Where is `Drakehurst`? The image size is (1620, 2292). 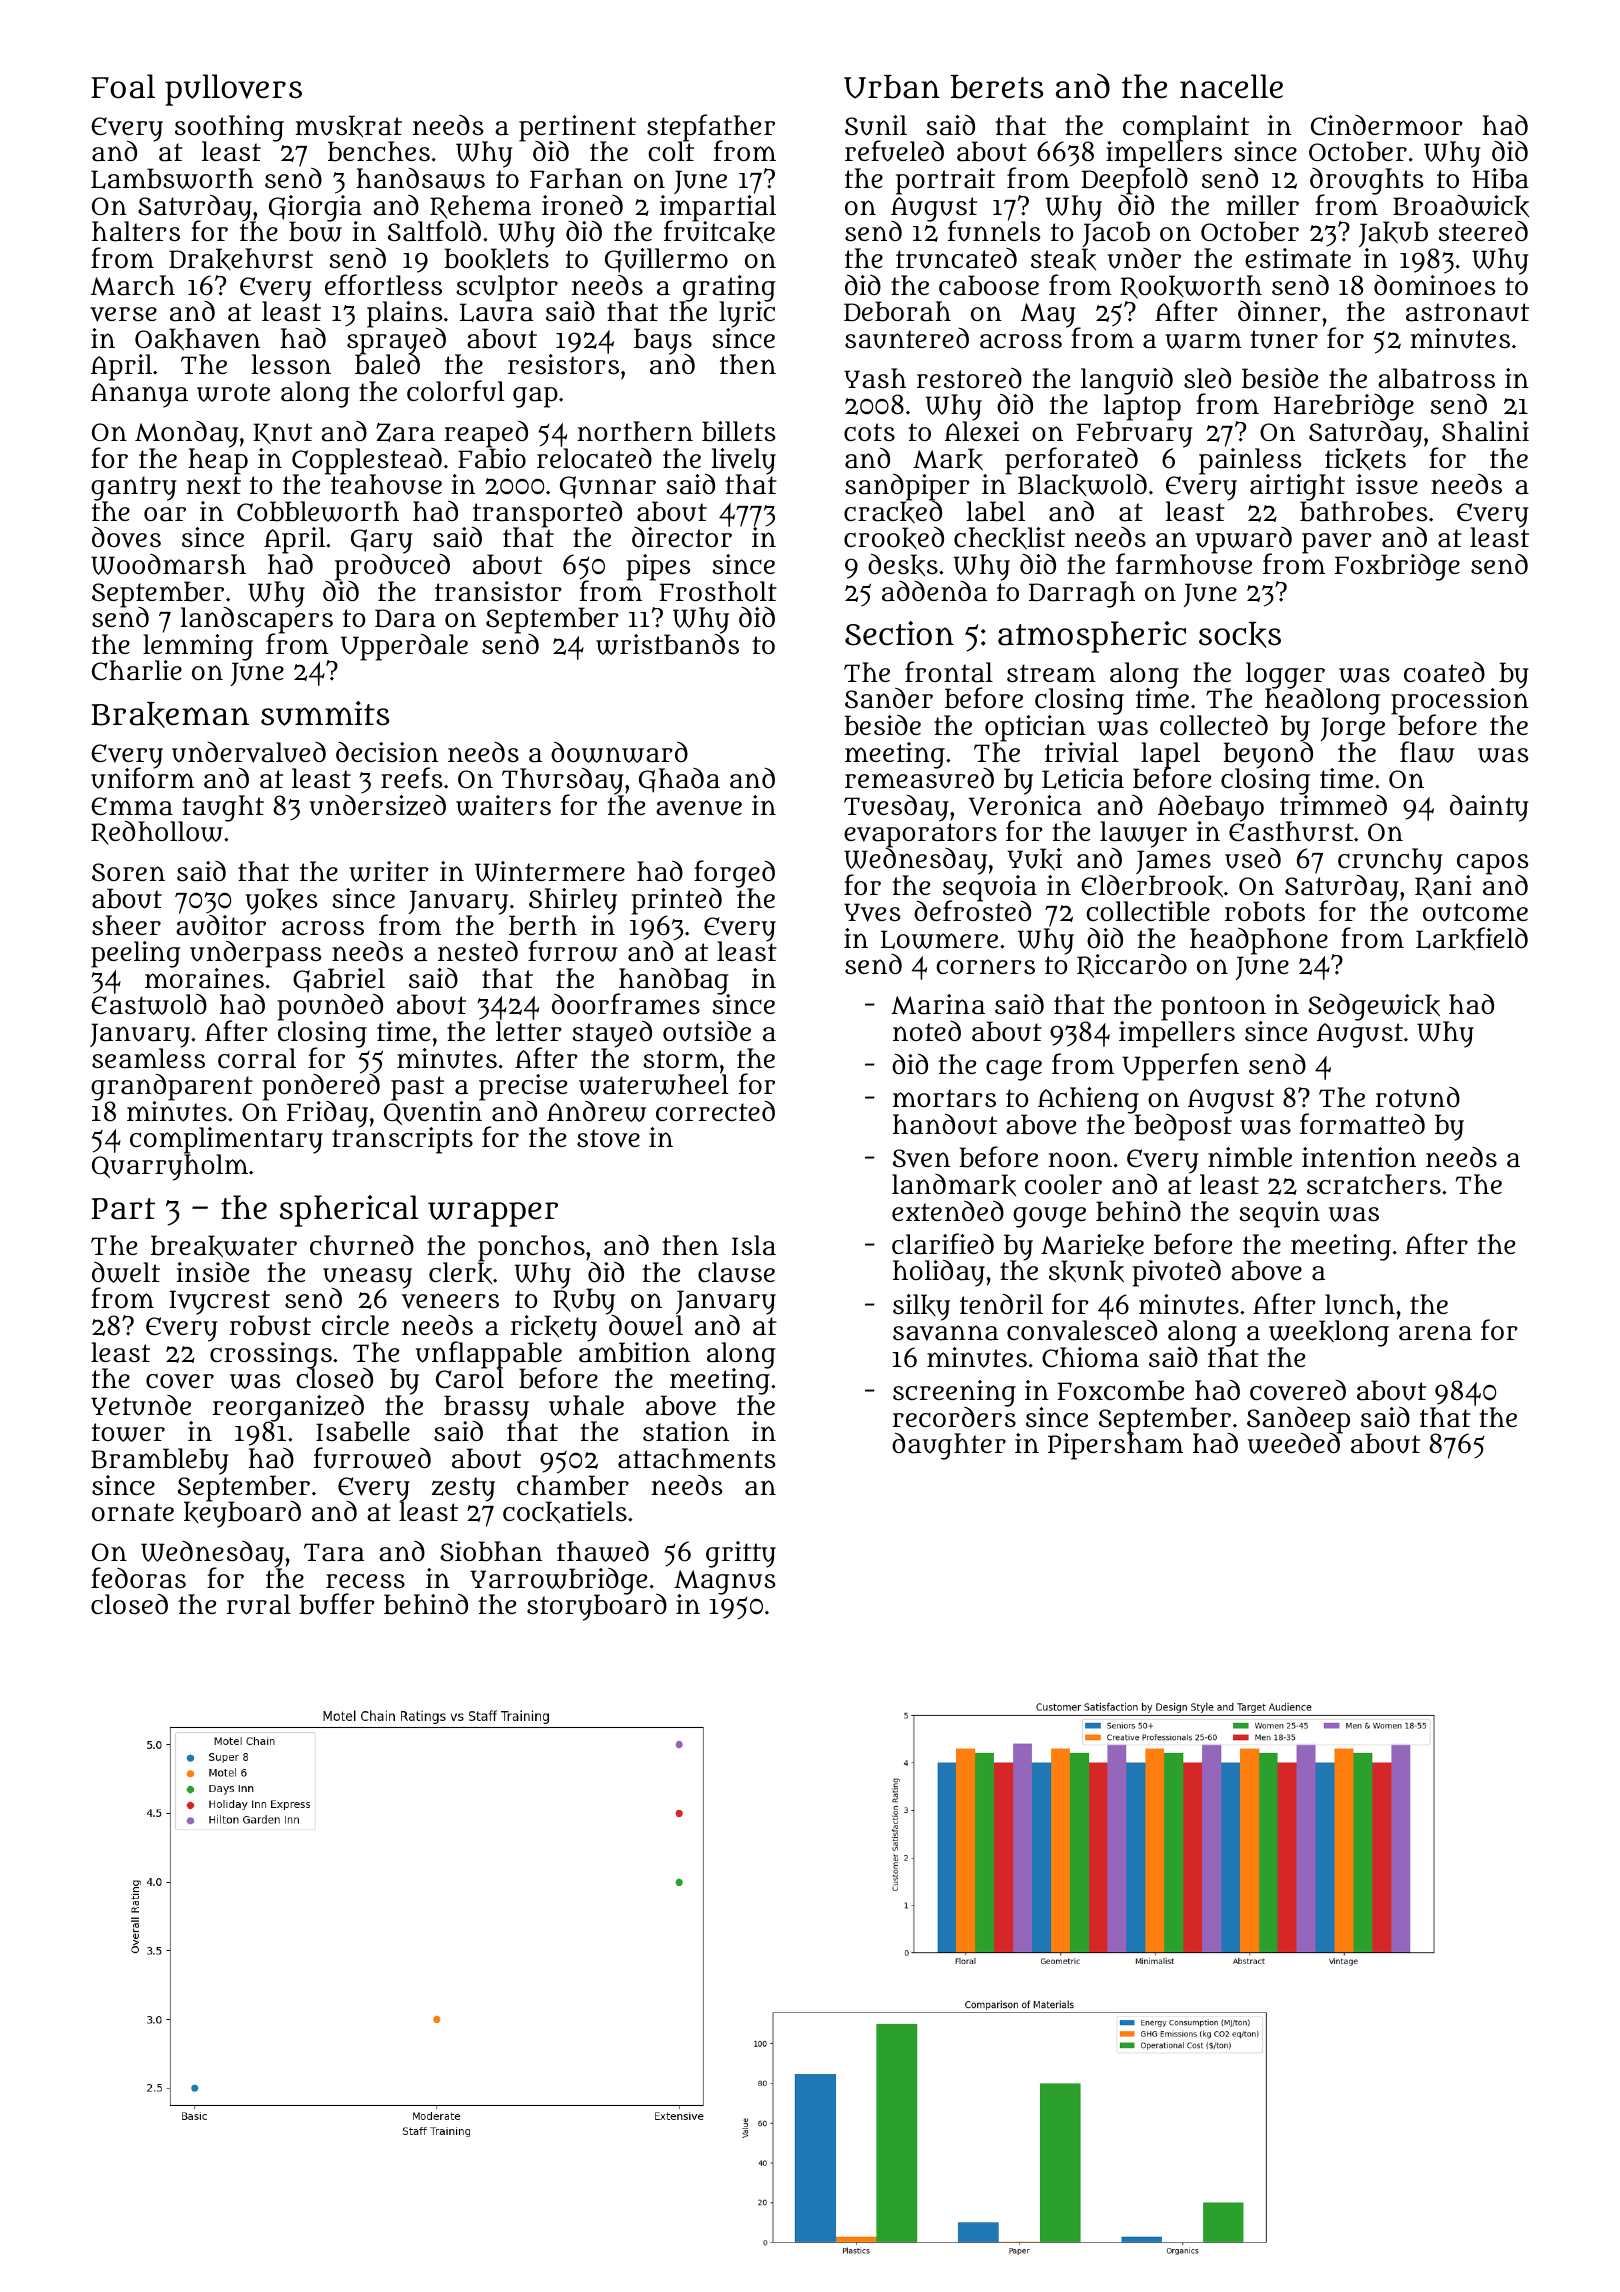 Drakehurst is located at coordinates (241, 259).
